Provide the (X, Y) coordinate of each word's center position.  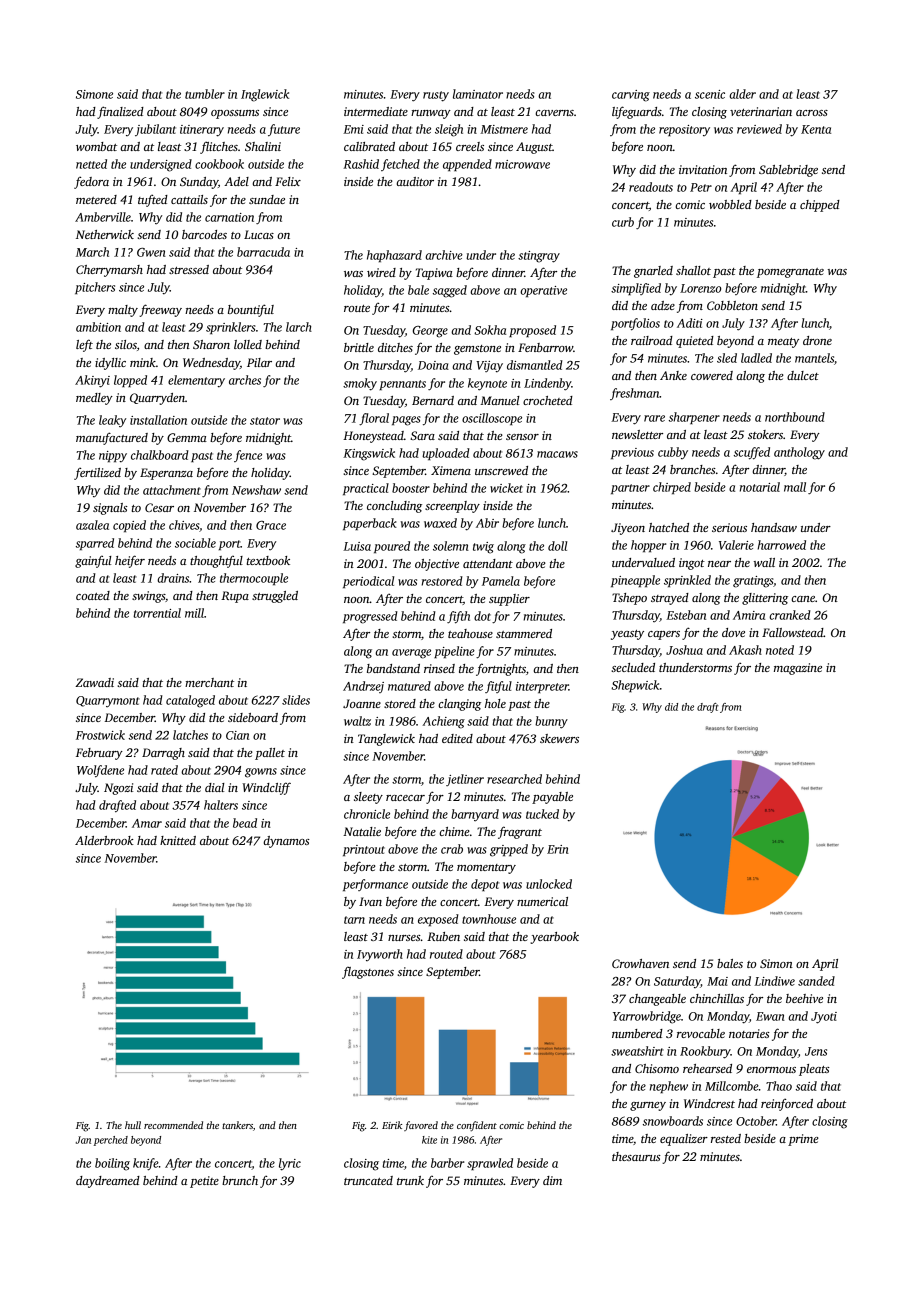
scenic (710, 94)
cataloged (190, 701)
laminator (478, 94)
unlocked (549, 884)
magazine (798, 669)
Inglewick (265, 95)
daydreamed (108, 1182)
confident (477, 1126)
